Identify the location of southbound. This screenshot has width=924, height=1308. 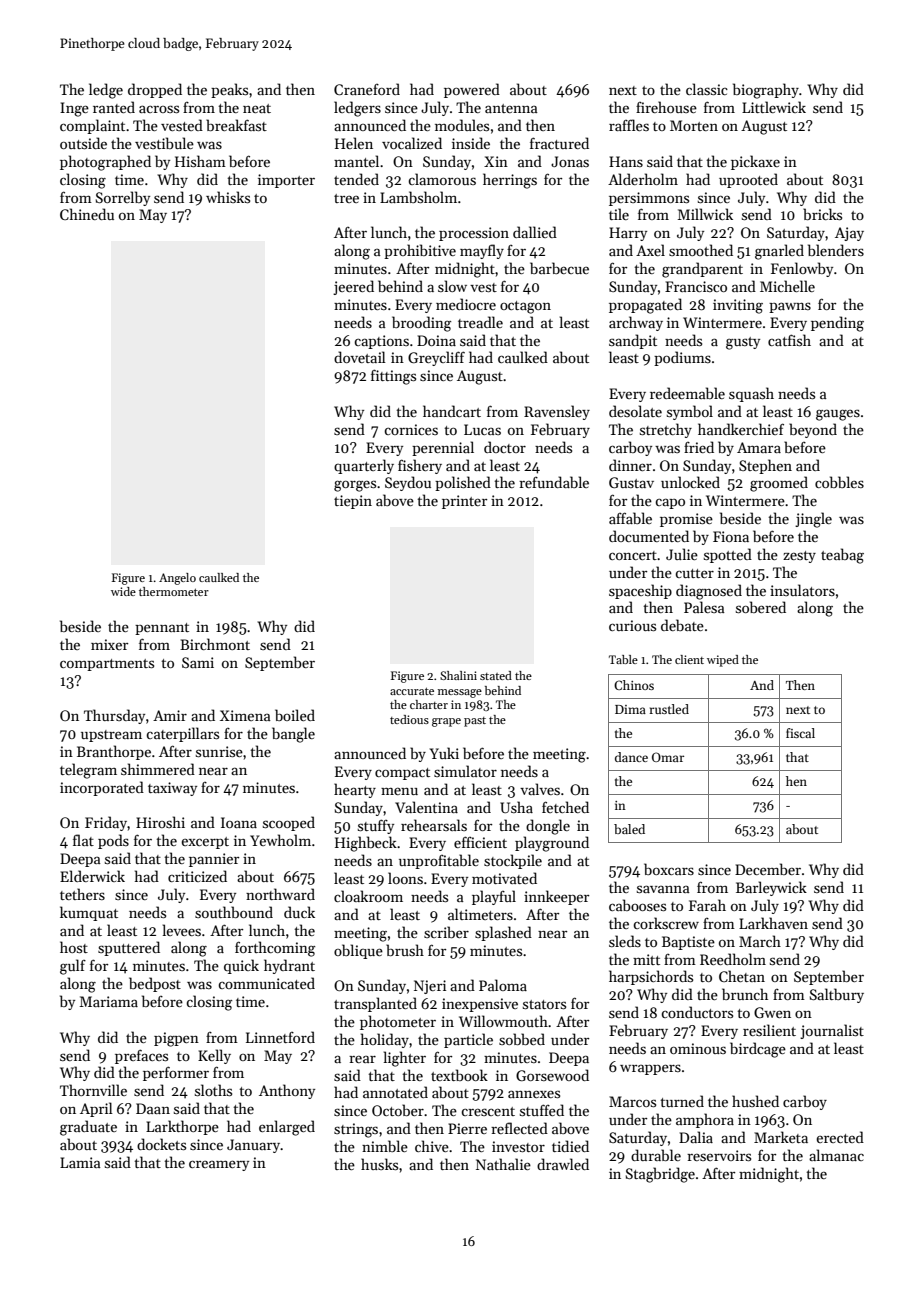
(234, 912).
